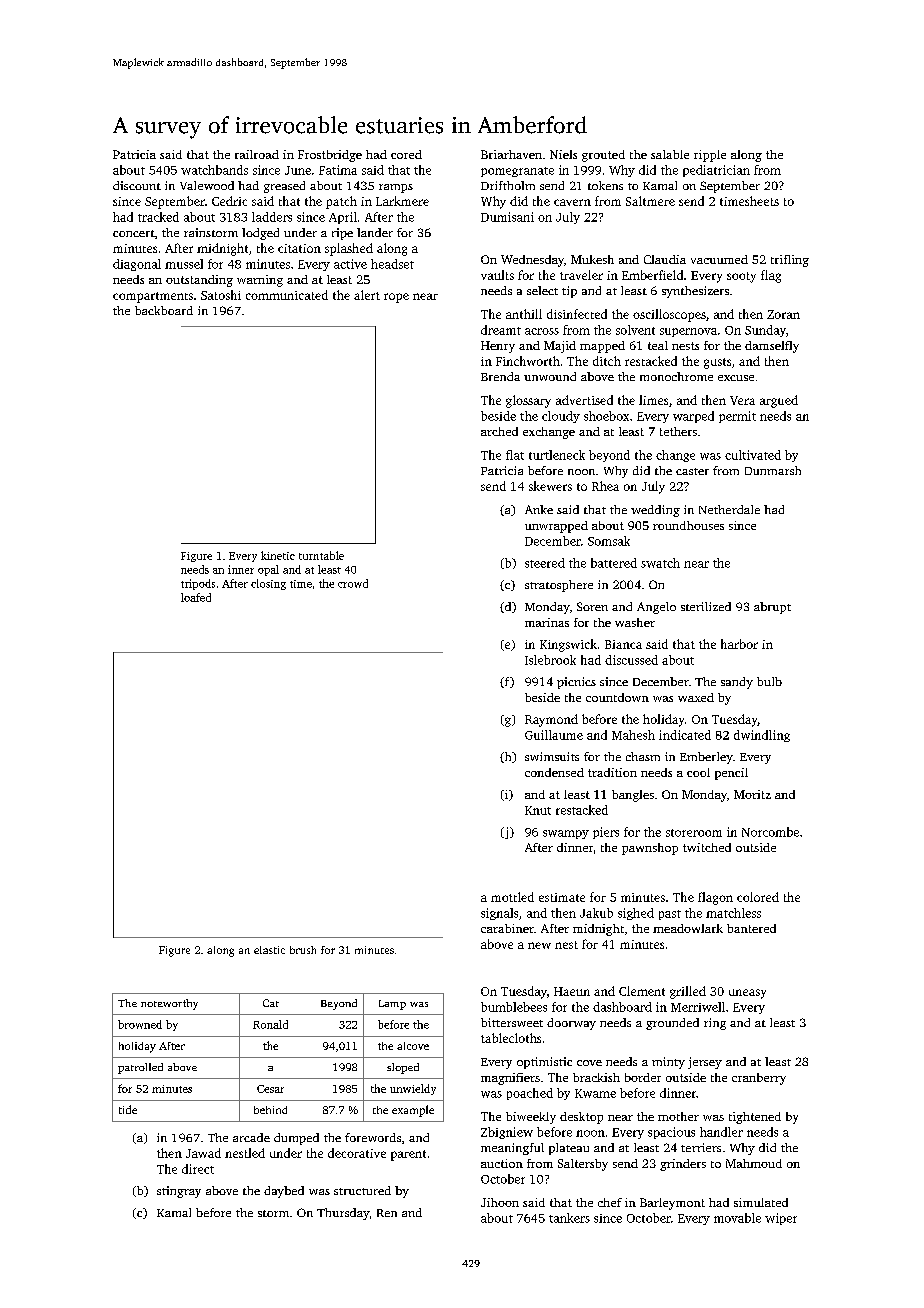 Image resolution: width=924 pixels, height=1308 pixels. Describe the element at coordinates (196, 597) in the document. I see `loafed` at that location.
